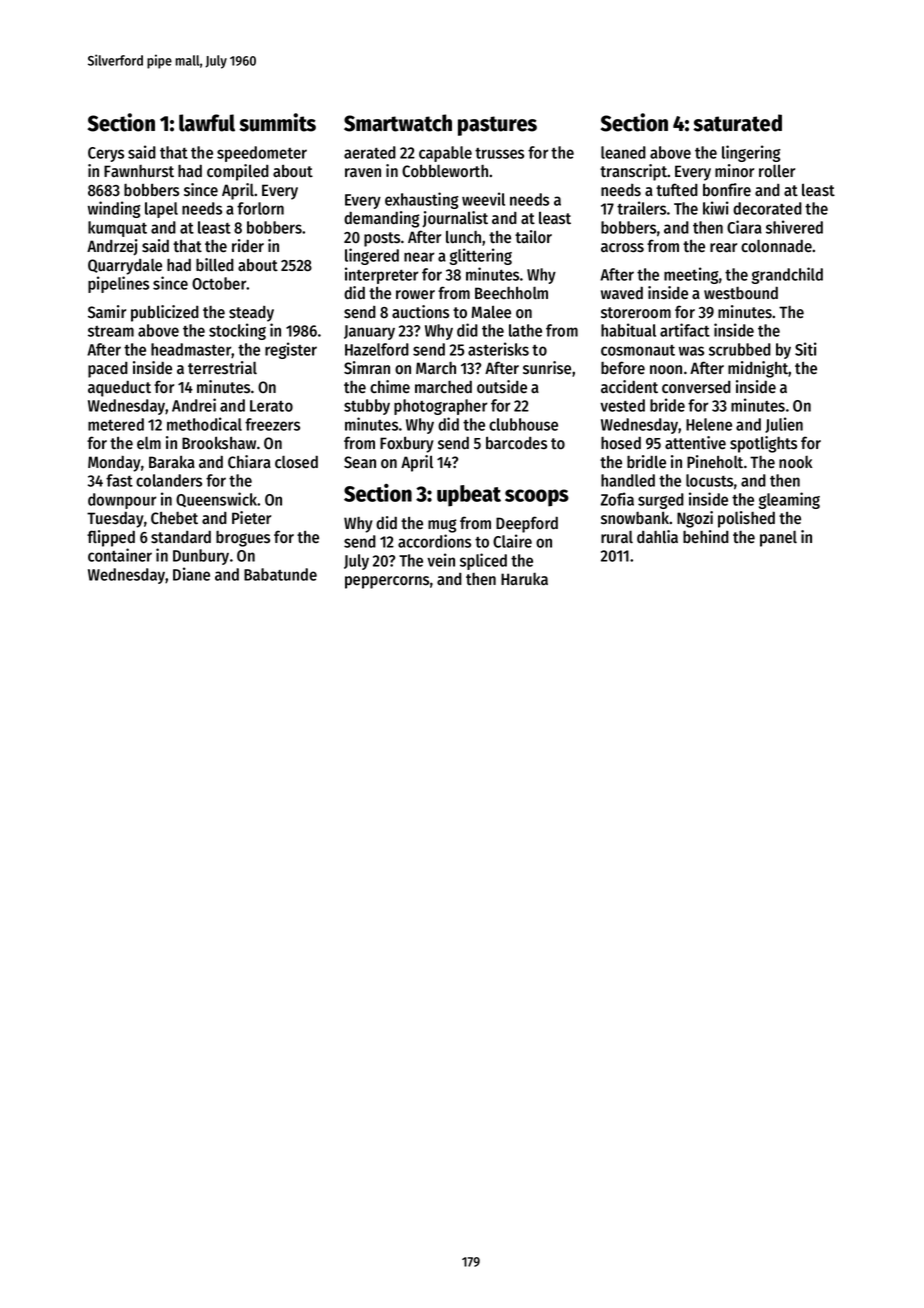  I want to click on summits, so click(277, 122).
